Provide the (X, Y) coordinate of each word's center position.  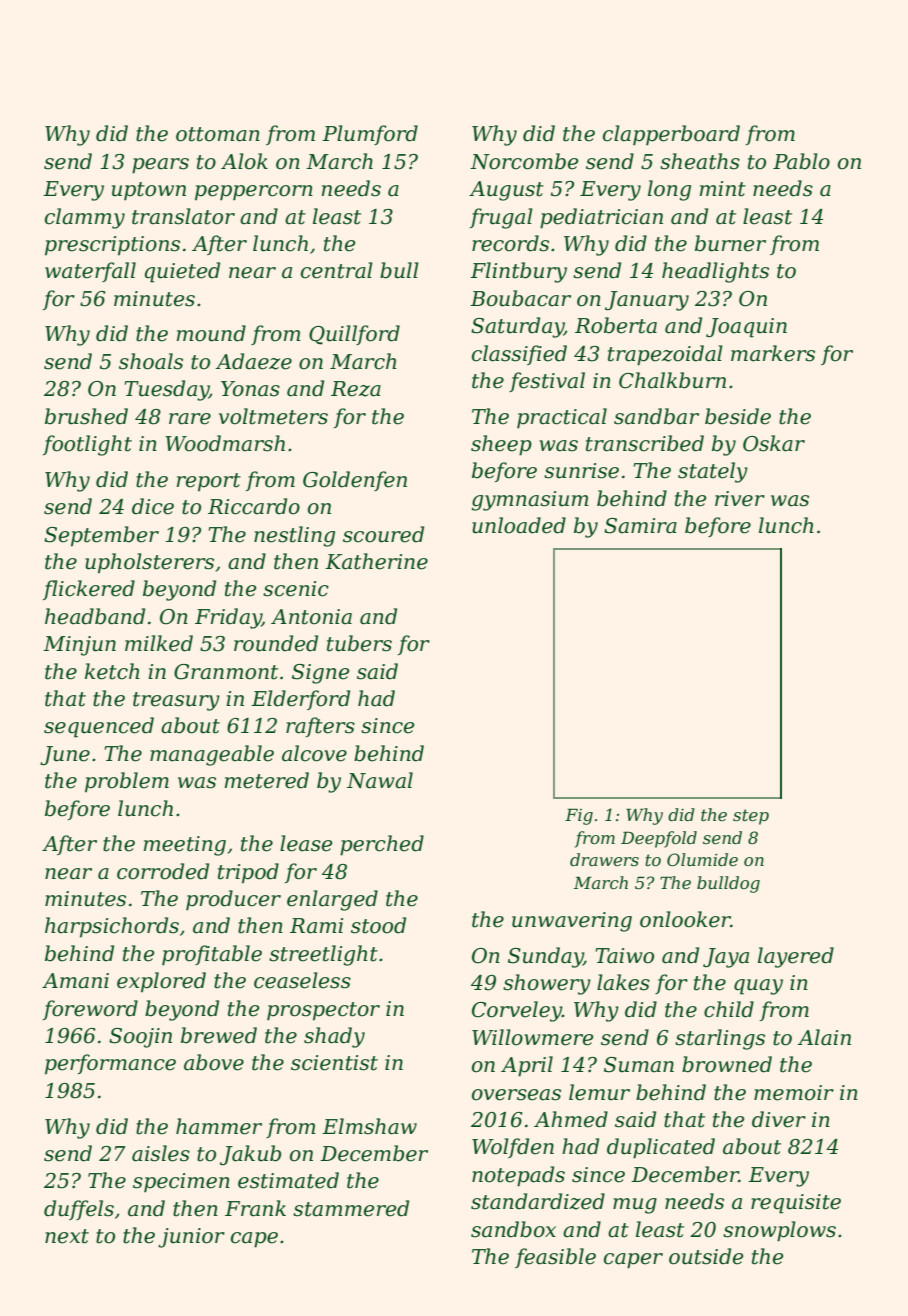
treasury (176, 701)
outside (706, 1256)
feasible (555, 1258)
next (67, 1236)
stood (378, 925)
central (337, 270)
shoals (151, 361)
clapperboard (671, 135)
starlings (720, 1039)
